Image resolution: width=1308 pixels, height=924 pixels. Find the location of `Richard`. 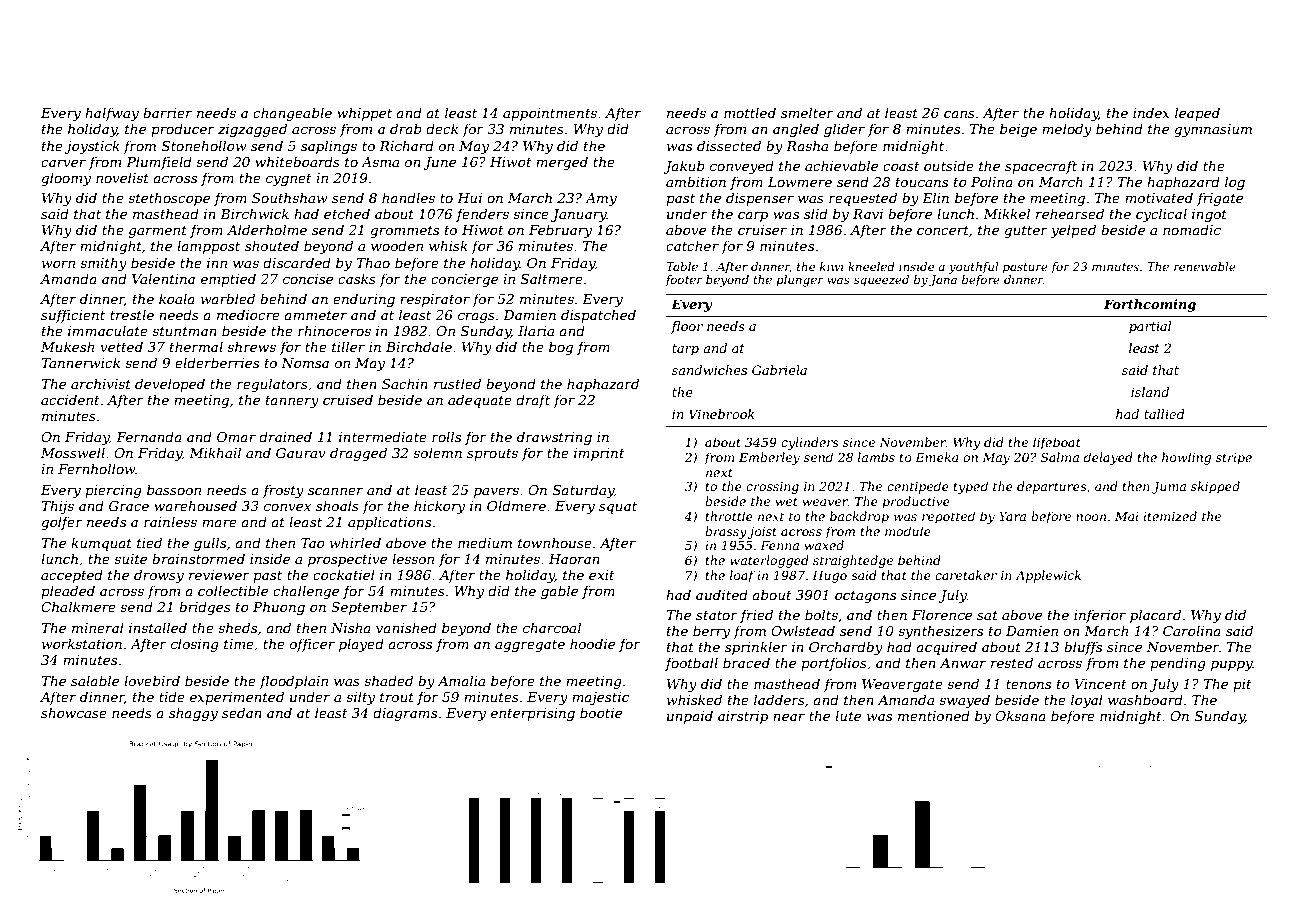

Richard is located at coordinates (406, 145).
